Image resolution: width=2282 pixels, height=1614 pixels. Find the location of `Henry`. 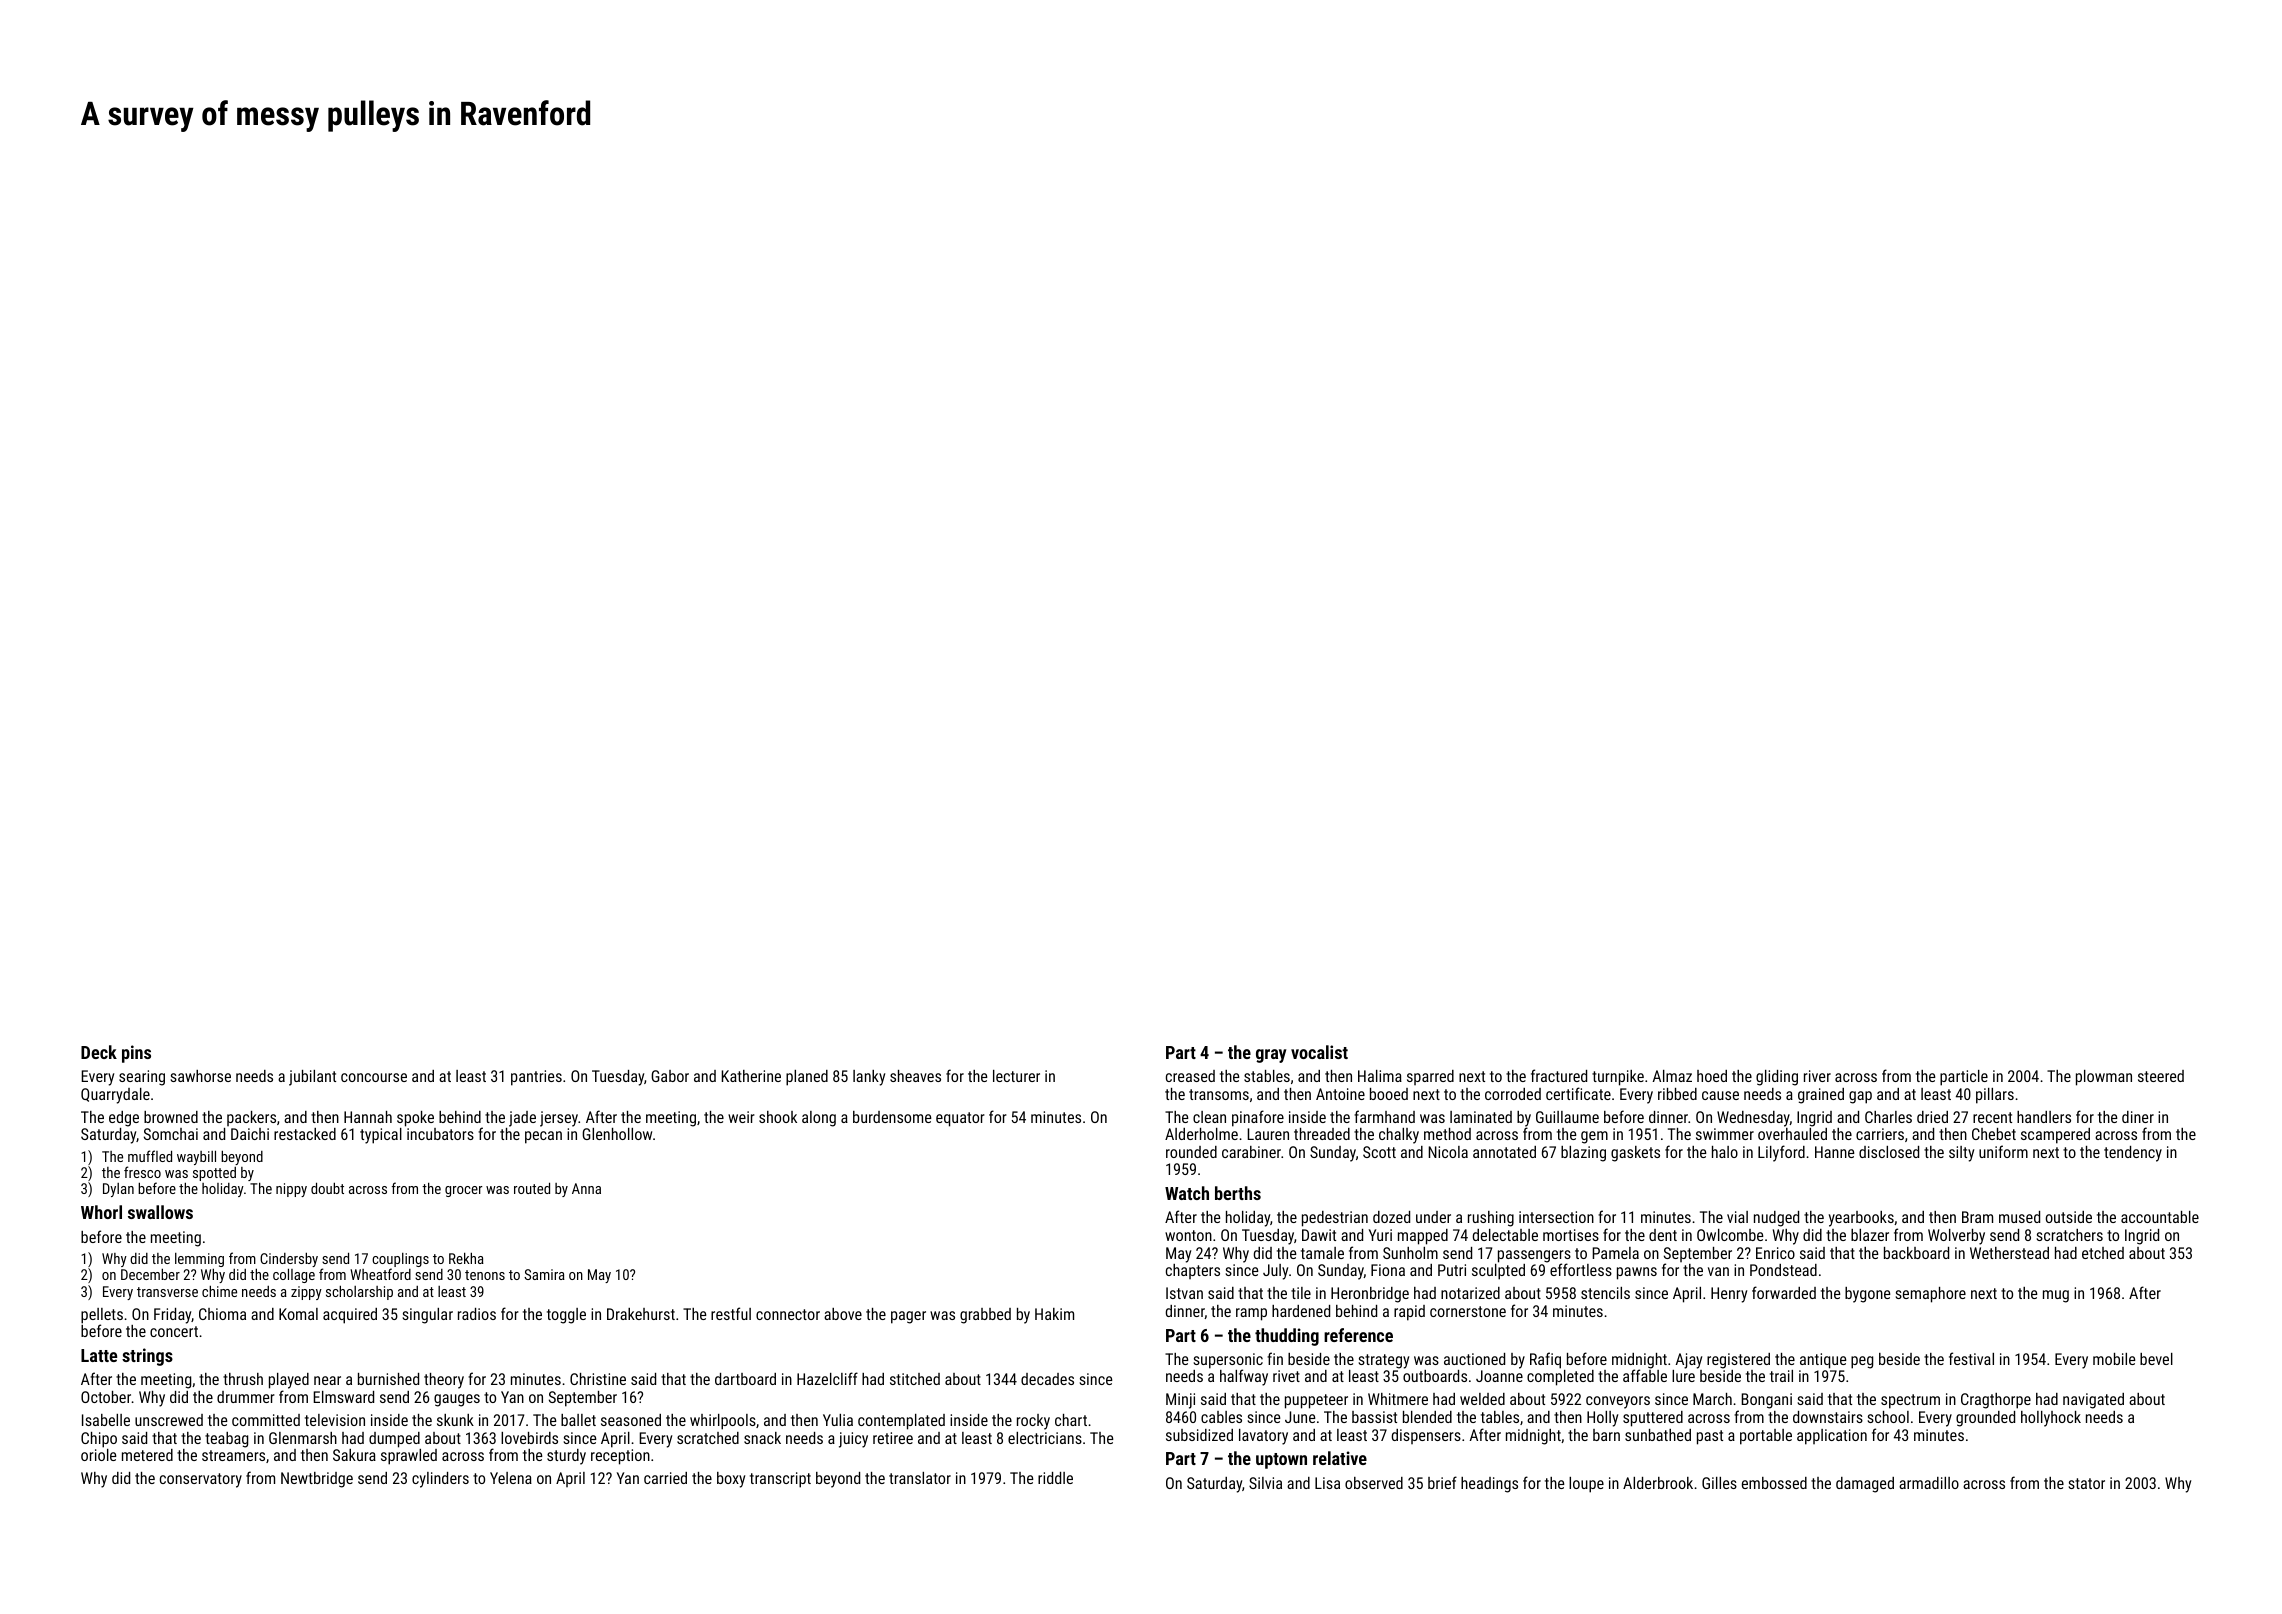

Henry is located at coordinates (1729, 1295).
